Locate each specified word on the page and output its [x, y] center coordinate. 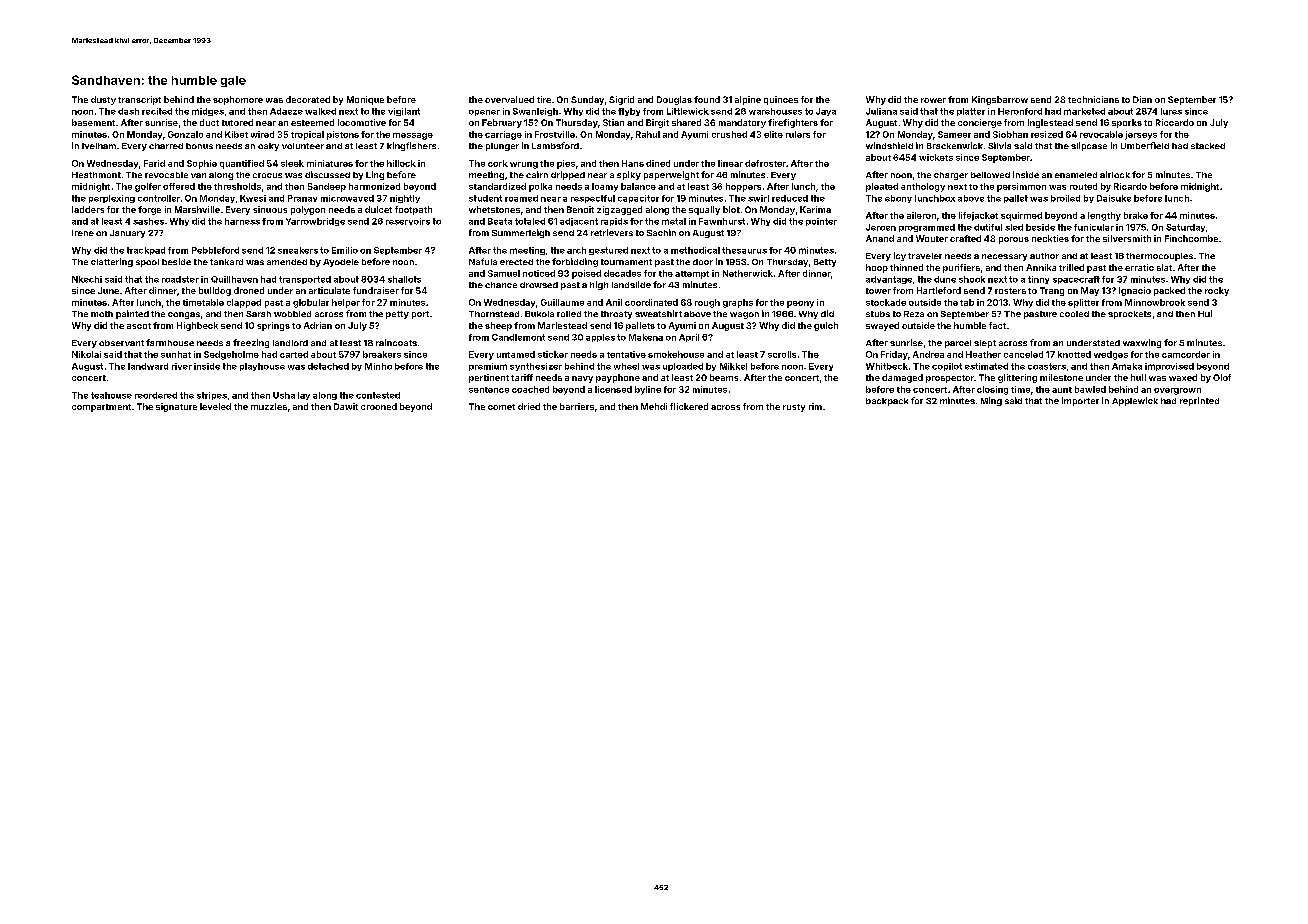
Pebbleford [215, 250]
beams [724, 377]
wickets [936, 157]
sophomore [238, 100]
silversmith [1127, 238]
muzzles [269, 406]
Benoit [580, 209]
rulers [798, 134]
